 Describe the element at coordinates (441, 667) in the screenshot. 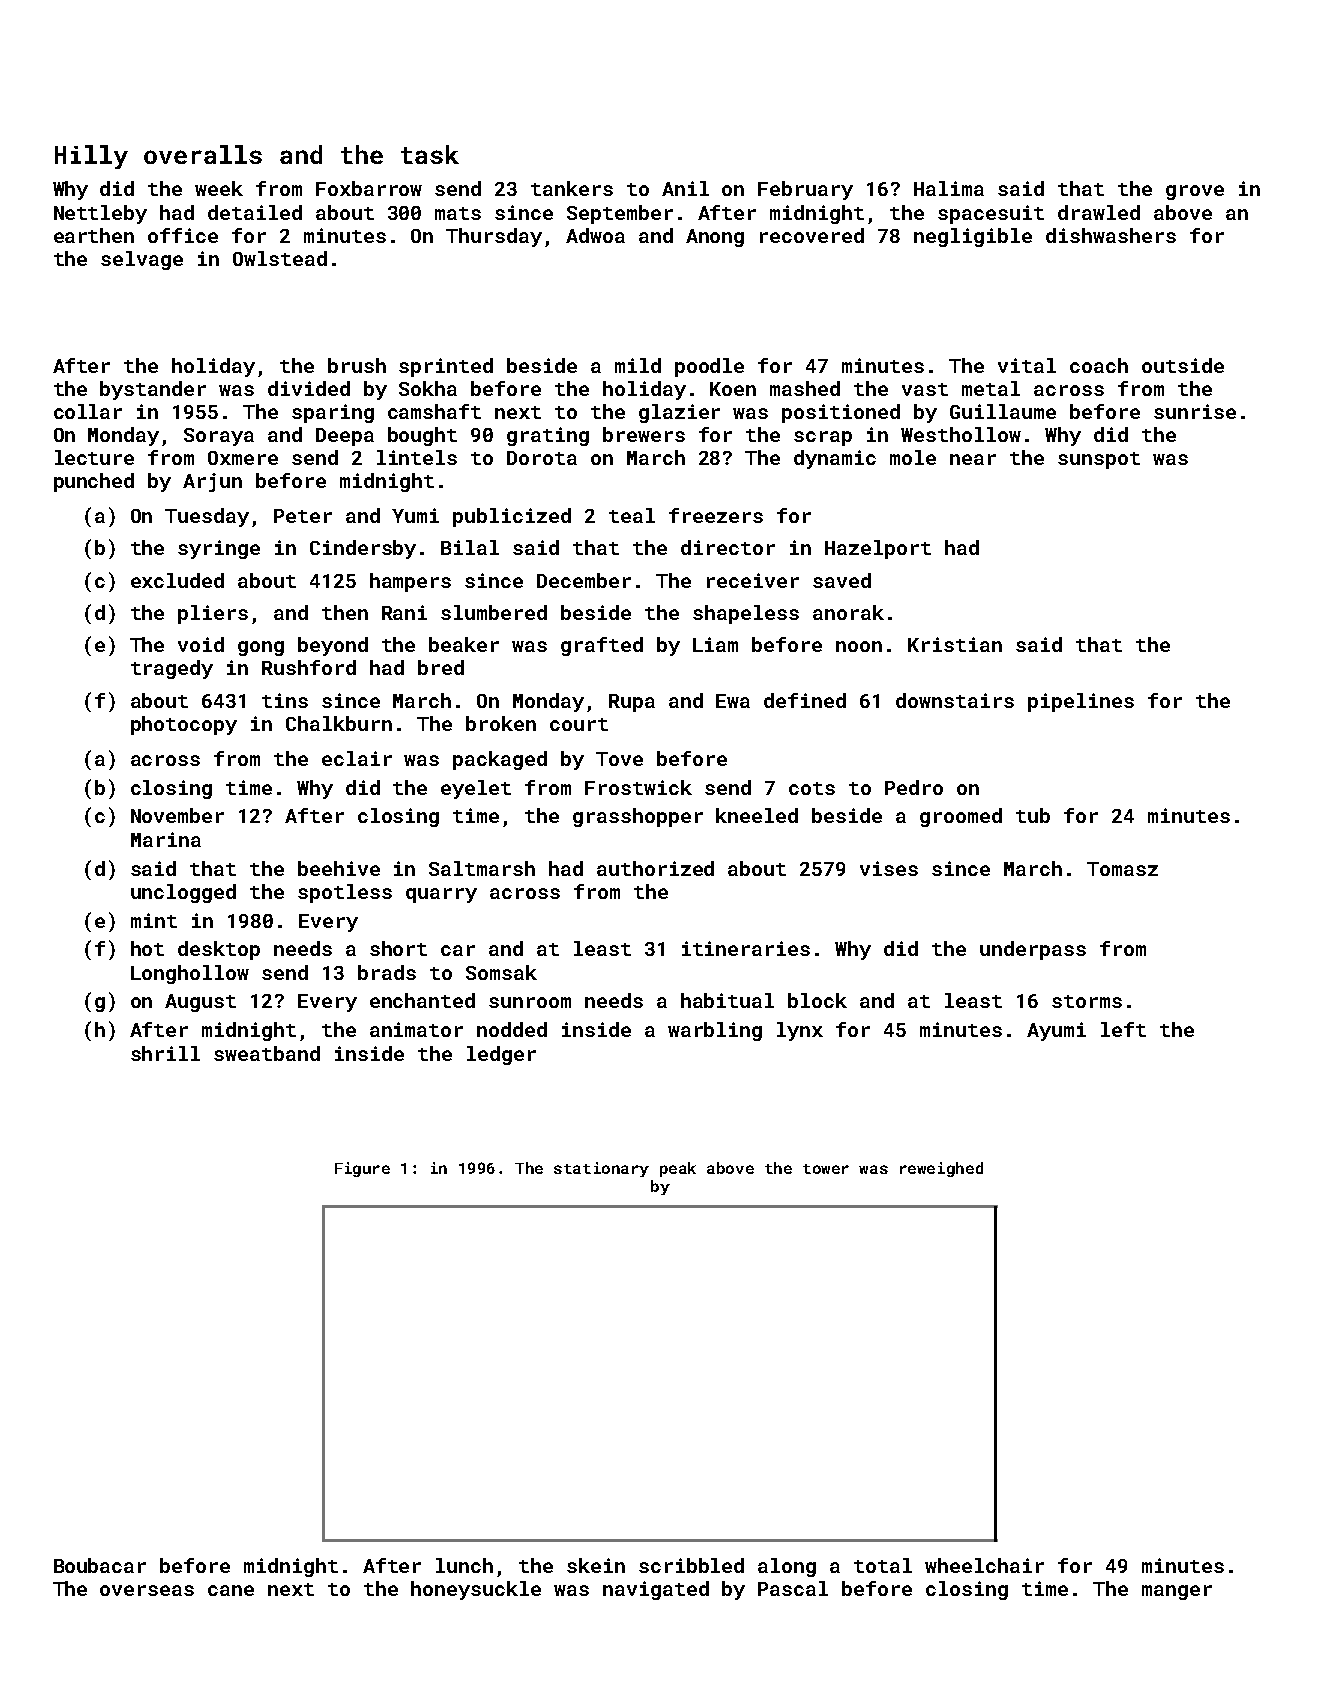

I see `bred` at that location.
